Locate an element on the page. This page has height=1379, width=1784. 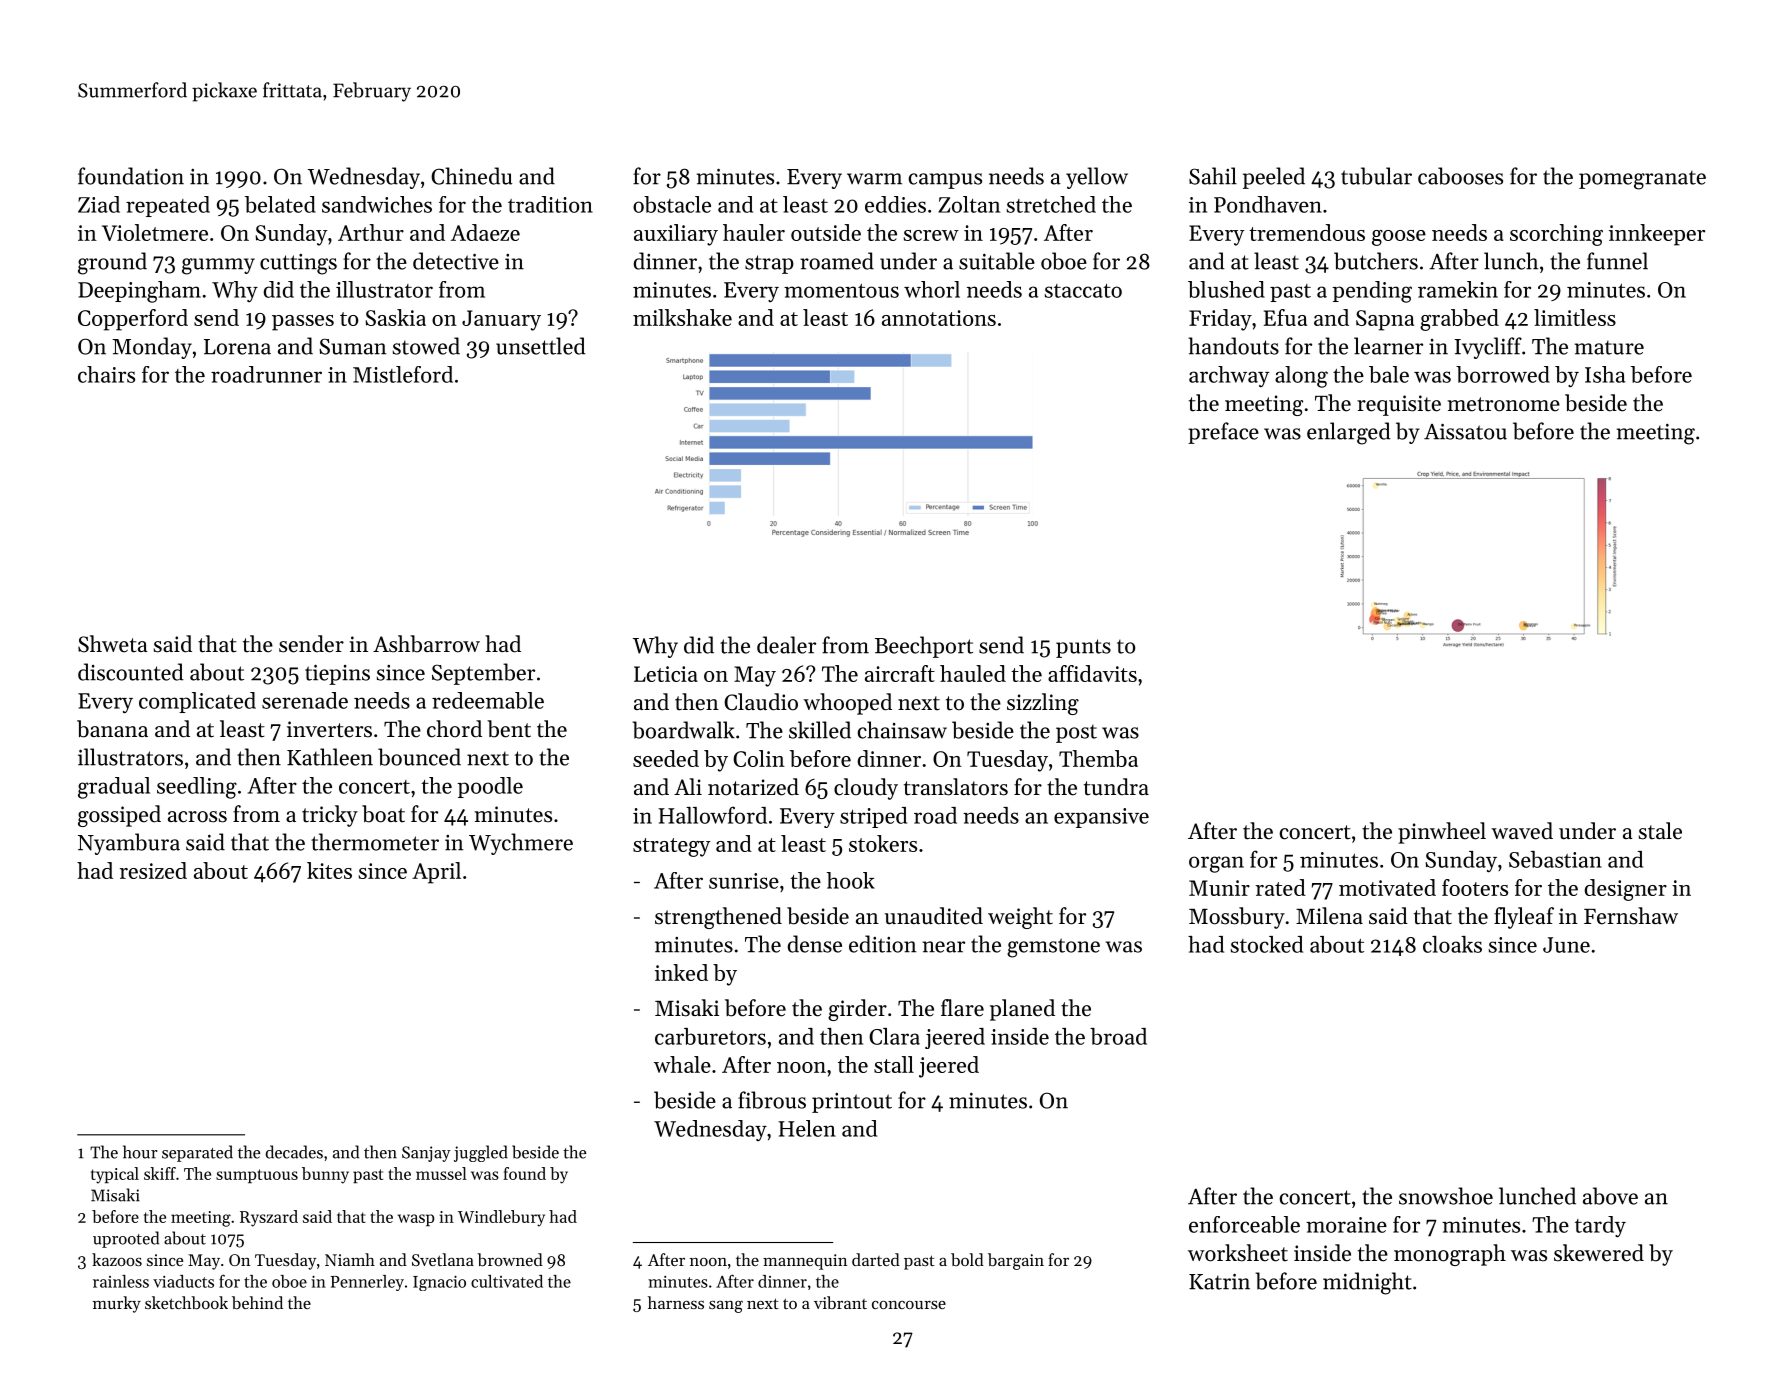
goose is located at coordinates (1399, 238).
